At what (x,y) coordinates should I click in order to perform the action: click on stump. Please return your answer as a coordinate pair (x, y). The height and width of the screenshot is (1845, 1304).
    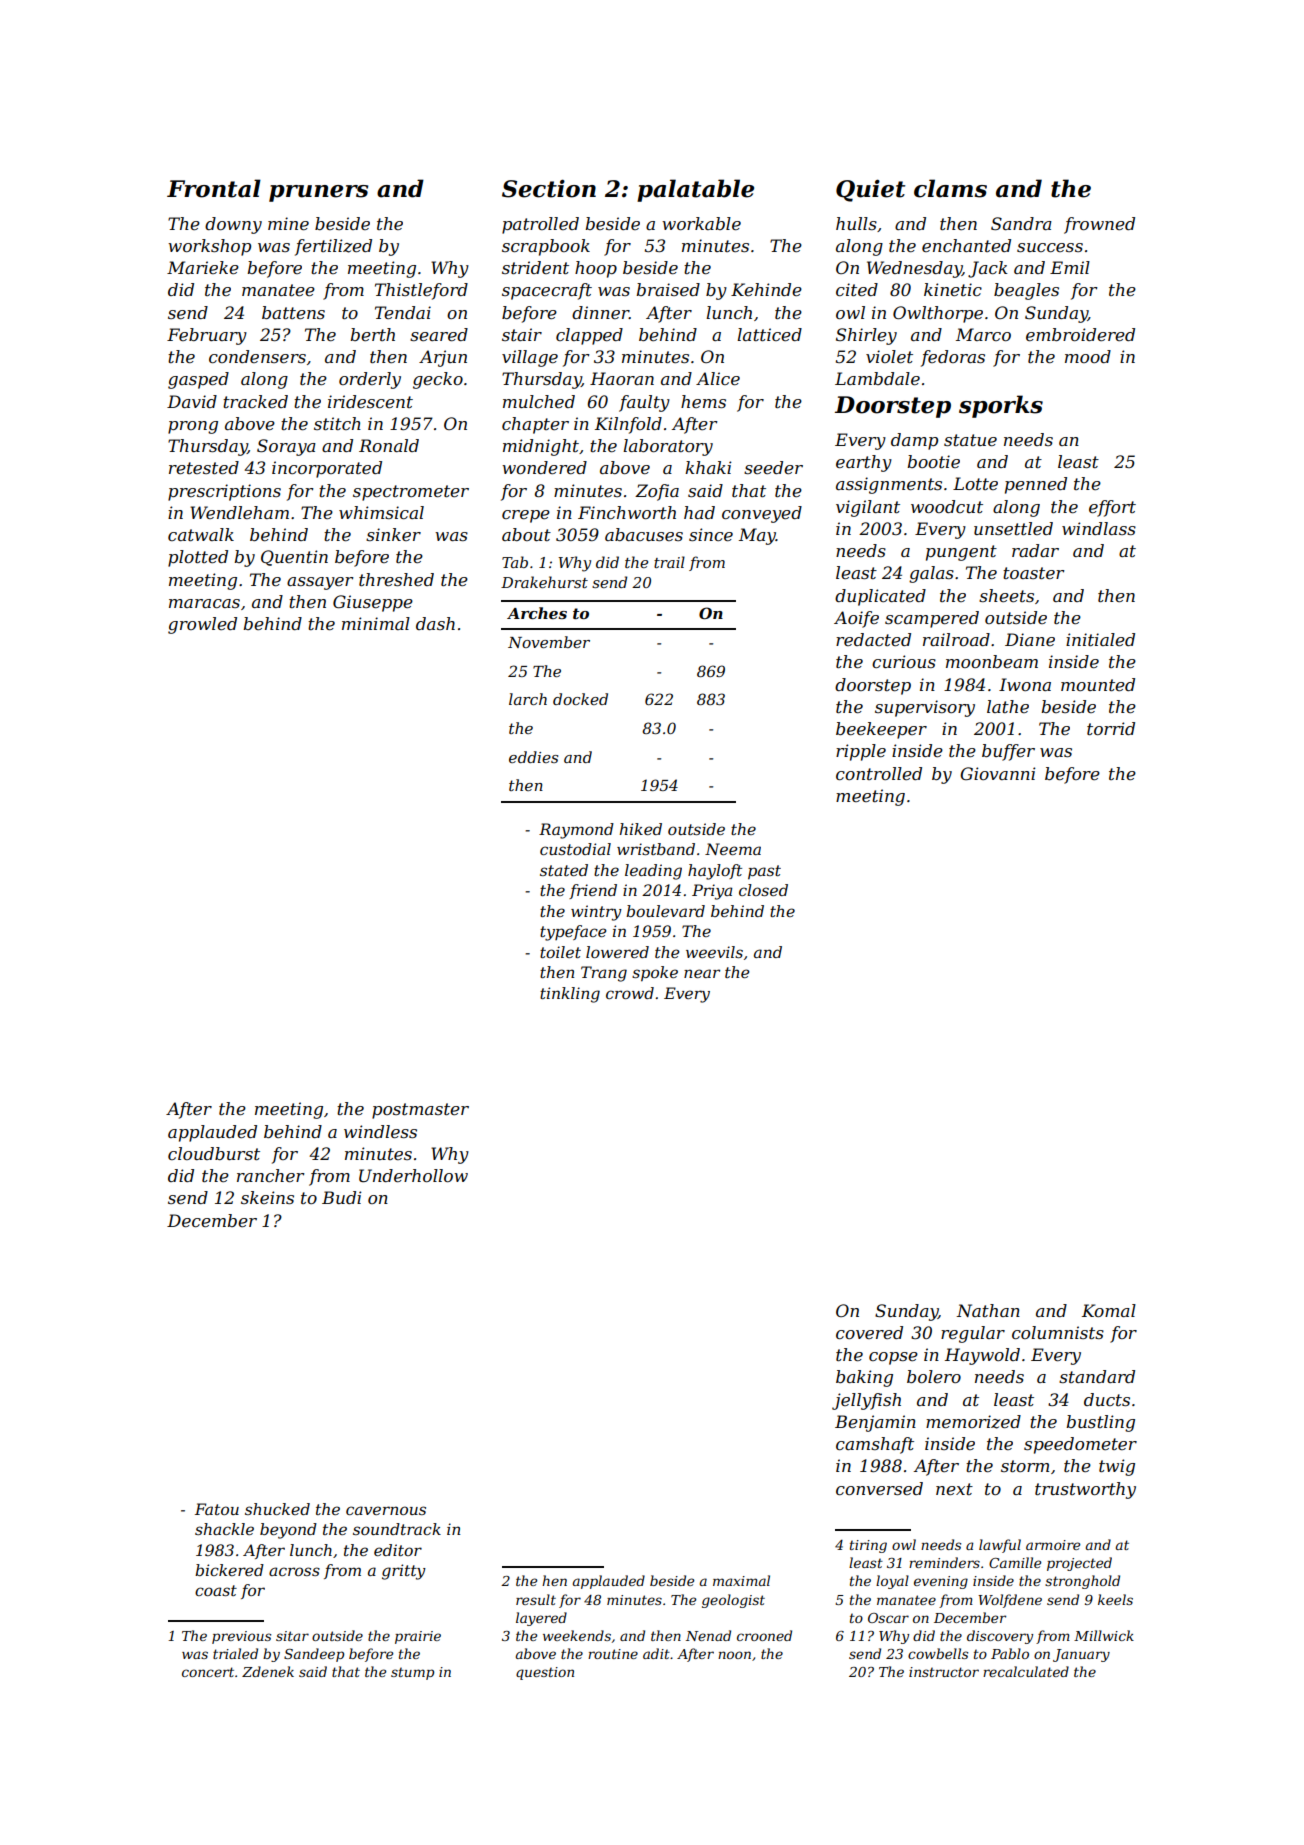
    Looking at the image, I should click on (412, 1673).
